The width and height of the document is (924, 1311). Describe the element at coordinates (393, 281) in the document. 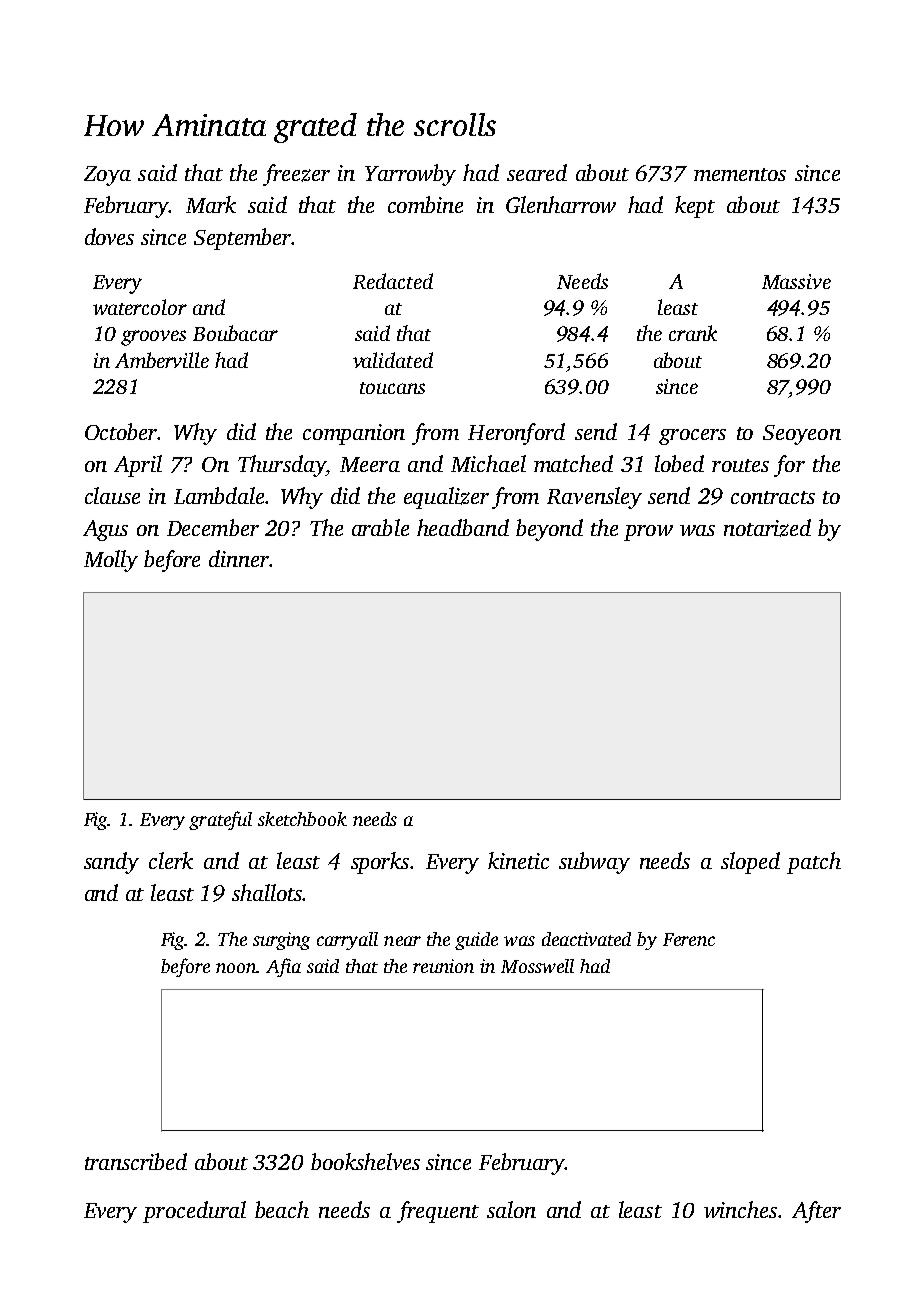

I see `Redacted` at that location.
